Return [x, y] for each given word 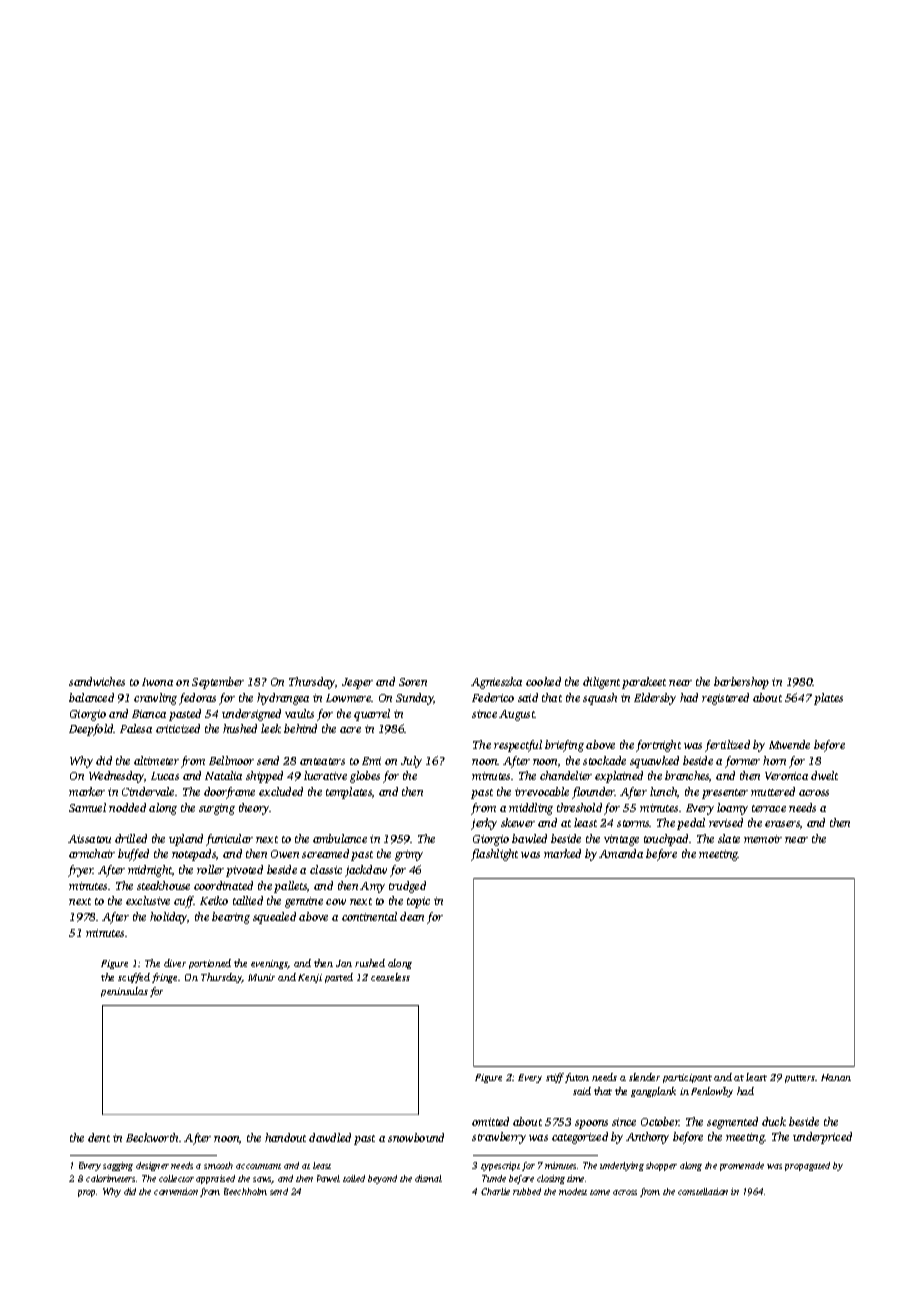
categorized [580, 1138]
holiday [168, 918]
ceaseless [390, 977]
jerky [484, 824]
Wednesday [116, 777]
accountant [258, 1166]
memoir [763, 839]
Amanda [621, 853]
